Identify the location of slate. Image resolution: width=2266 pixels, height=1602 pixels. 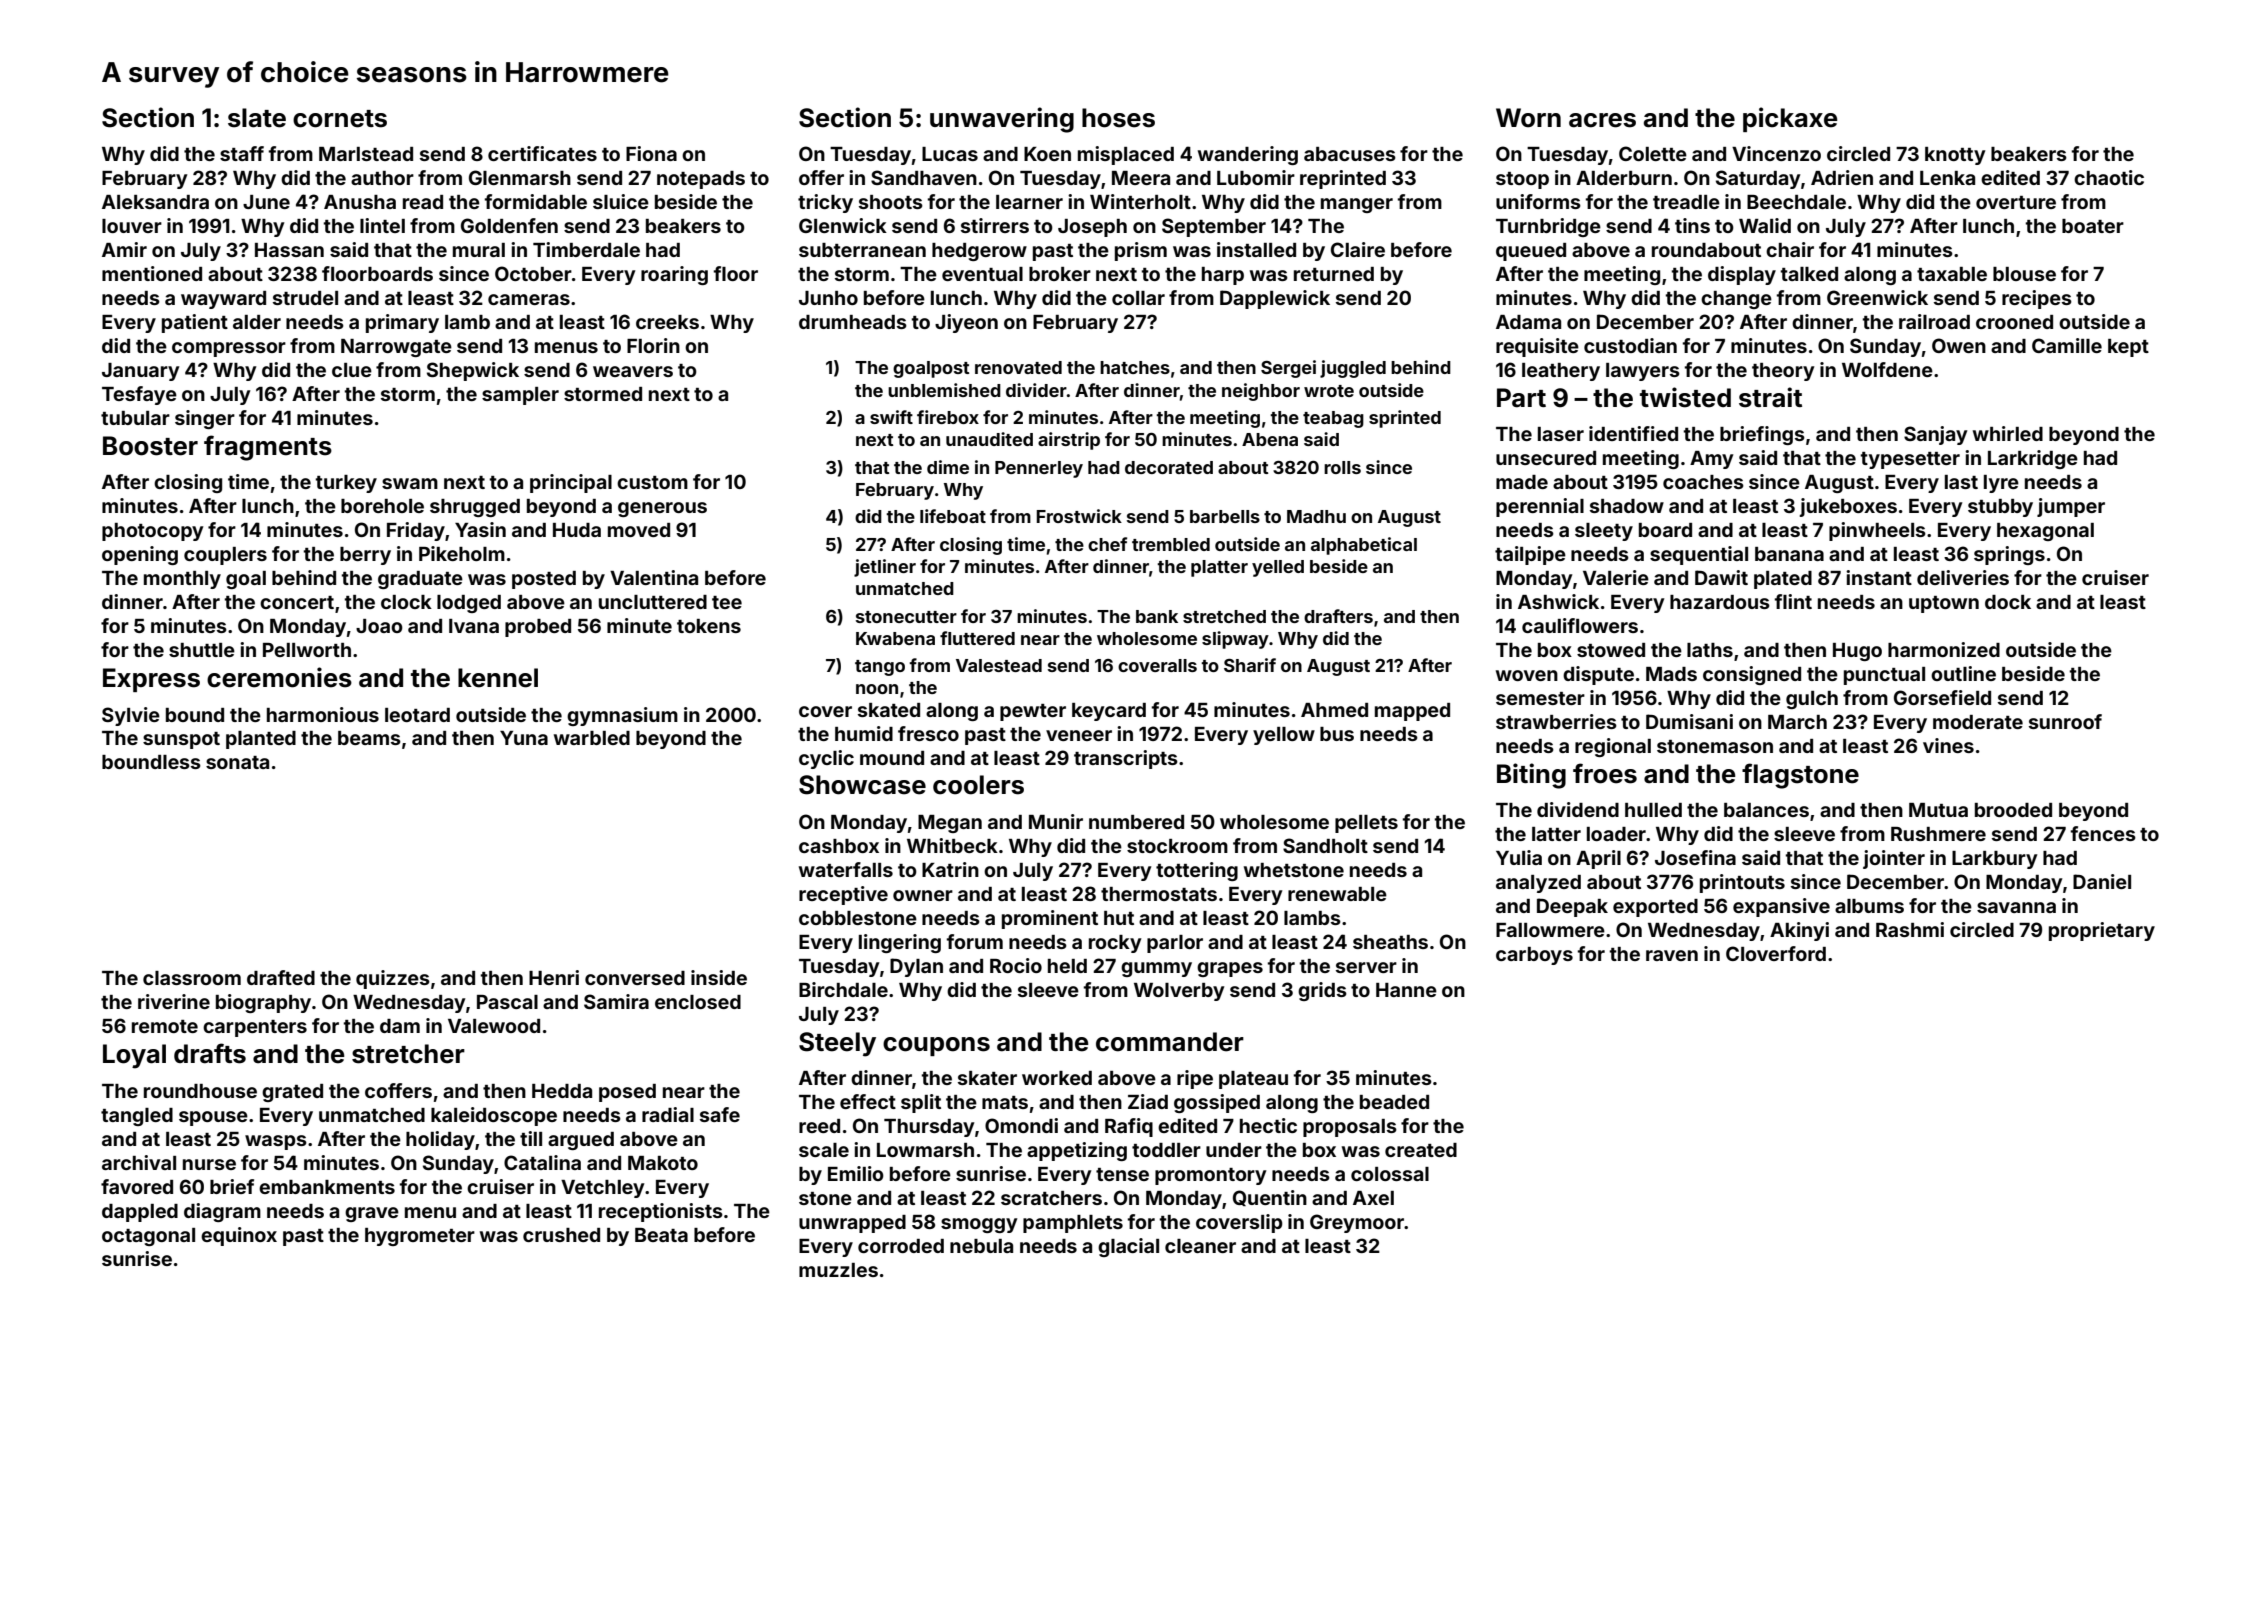
(257, 118).
